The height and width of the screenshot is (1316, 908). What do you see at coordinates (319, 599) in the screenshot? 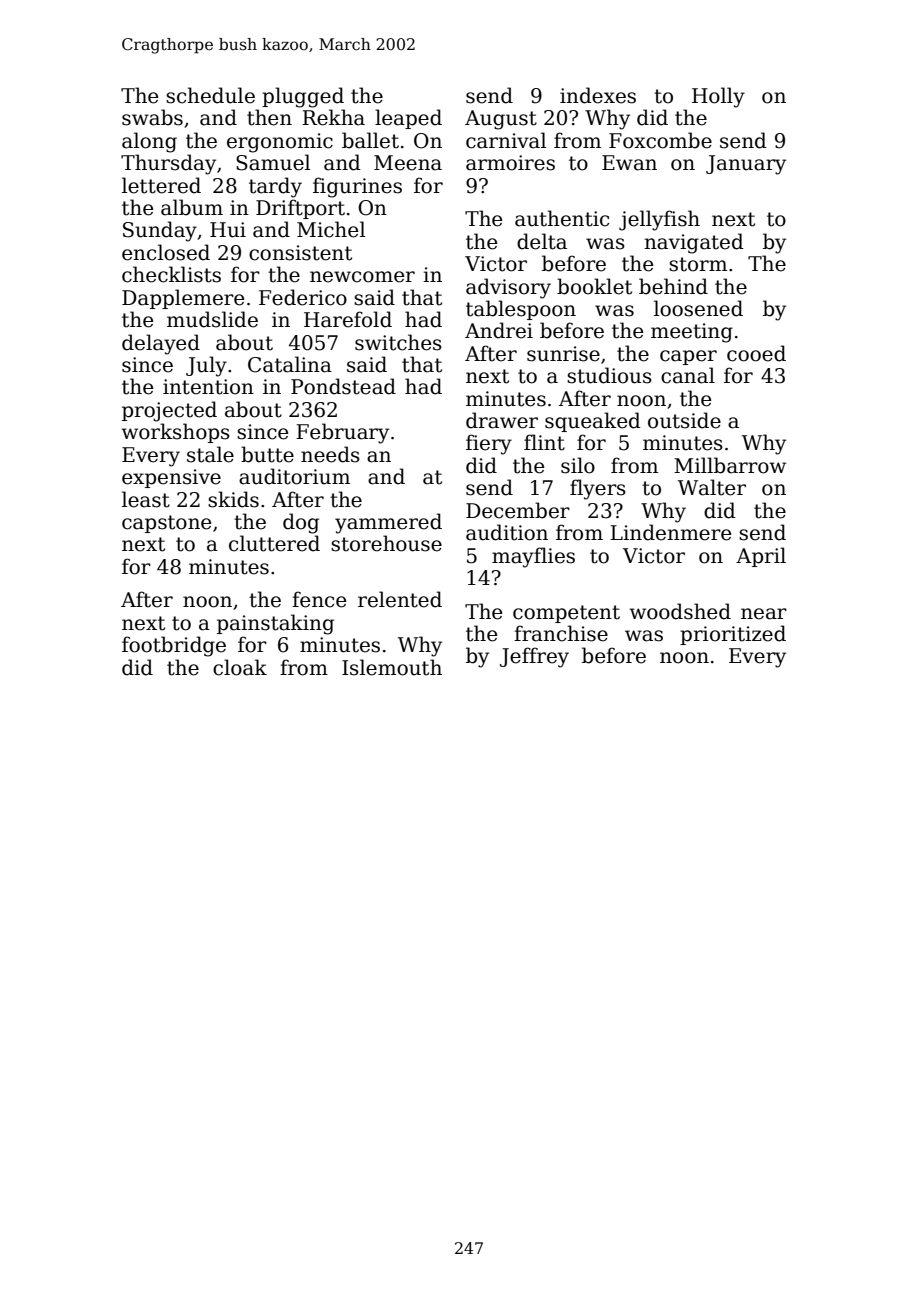
I see `fence` at bounding box center [319, 599].
